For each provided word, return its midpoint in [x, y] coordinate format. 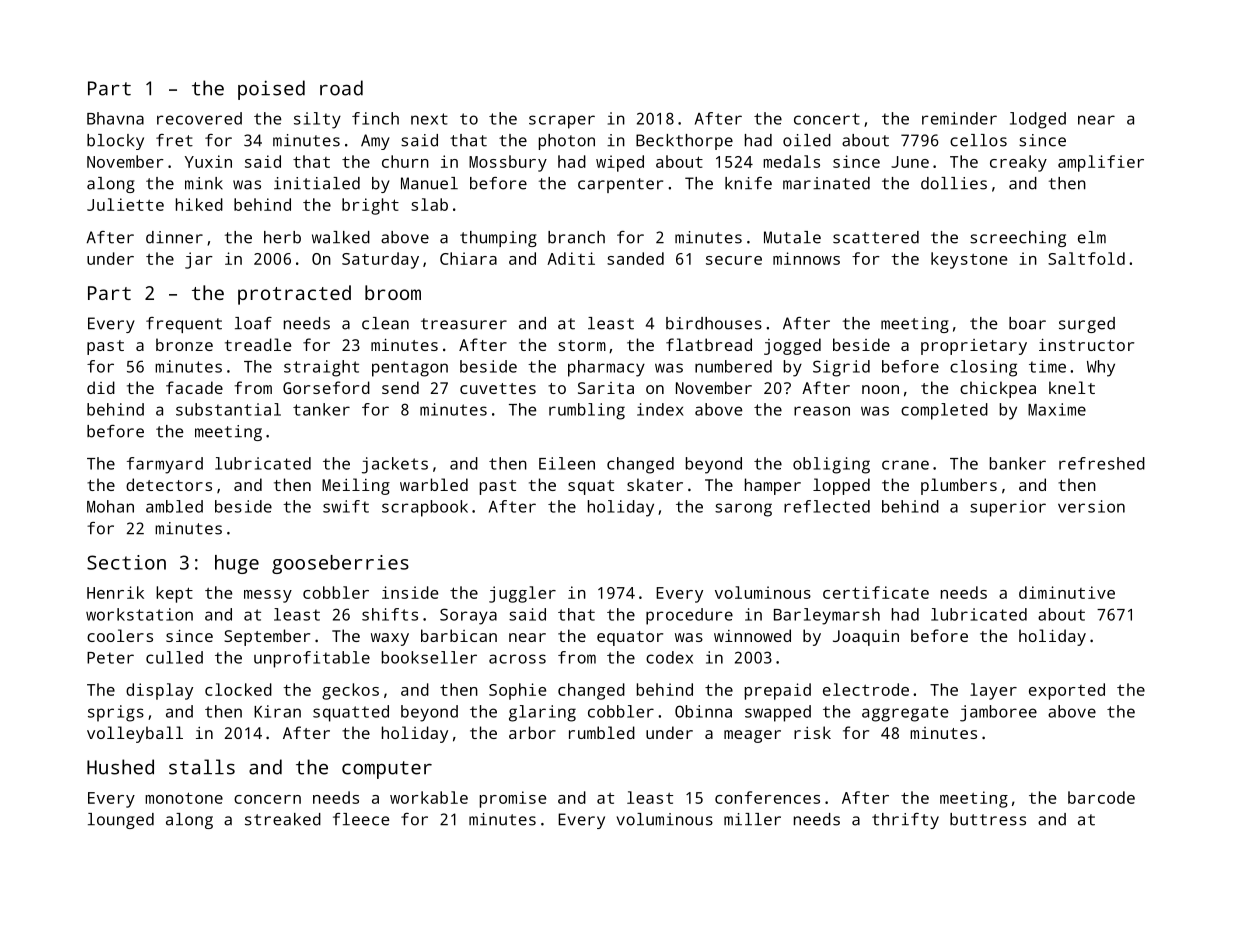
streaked [283, 819]
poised [271, 90]
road [341, 88]
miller [752, 819]
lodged [1038, 120]
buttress [988, 819]
